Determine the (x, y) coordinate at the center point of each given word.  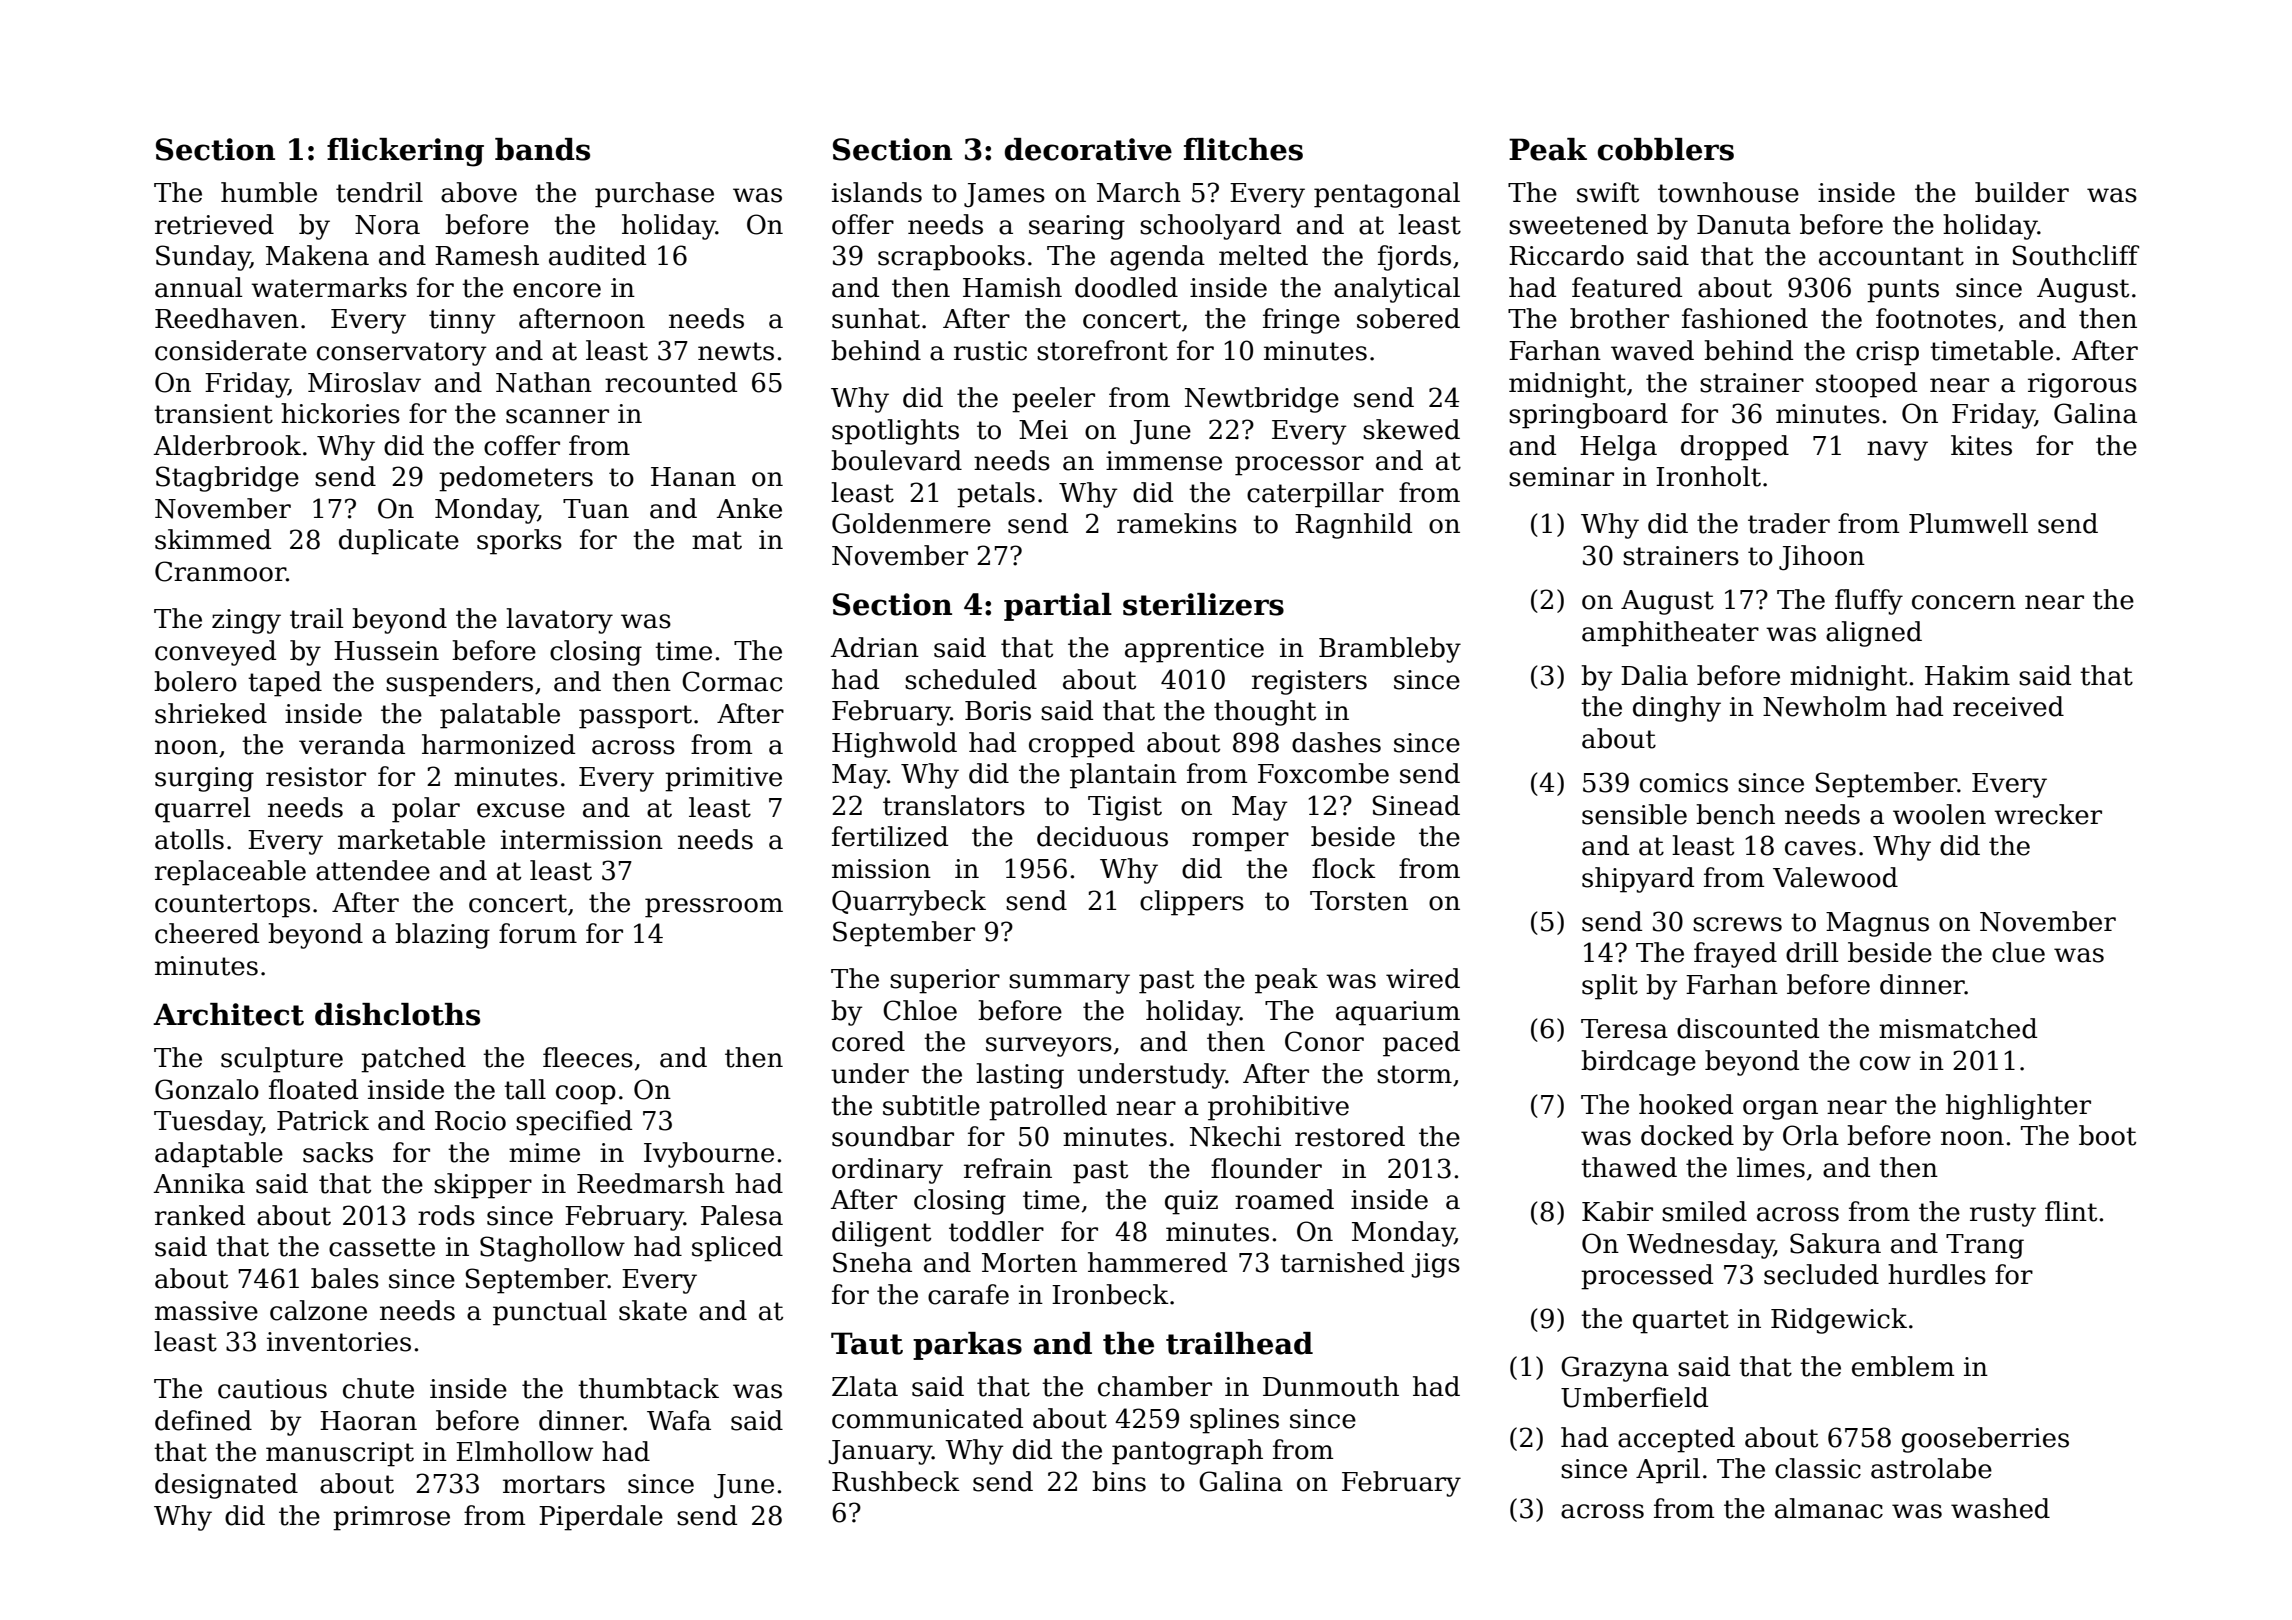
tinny (462, 321)
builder (2022, 192)
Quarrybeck (909, 903)
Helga (1618, 448)
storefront (1102, 350)
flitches (1243, 149)
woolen (1939, 814)
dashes (1336, 742)
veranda (352, 744)
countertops (232, 906)
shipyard (1638, 880)
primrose (391, 1518)
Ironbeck (1110, 1294)
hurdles (1937, 1274)
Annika (199, 1183)
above (479, 192)
